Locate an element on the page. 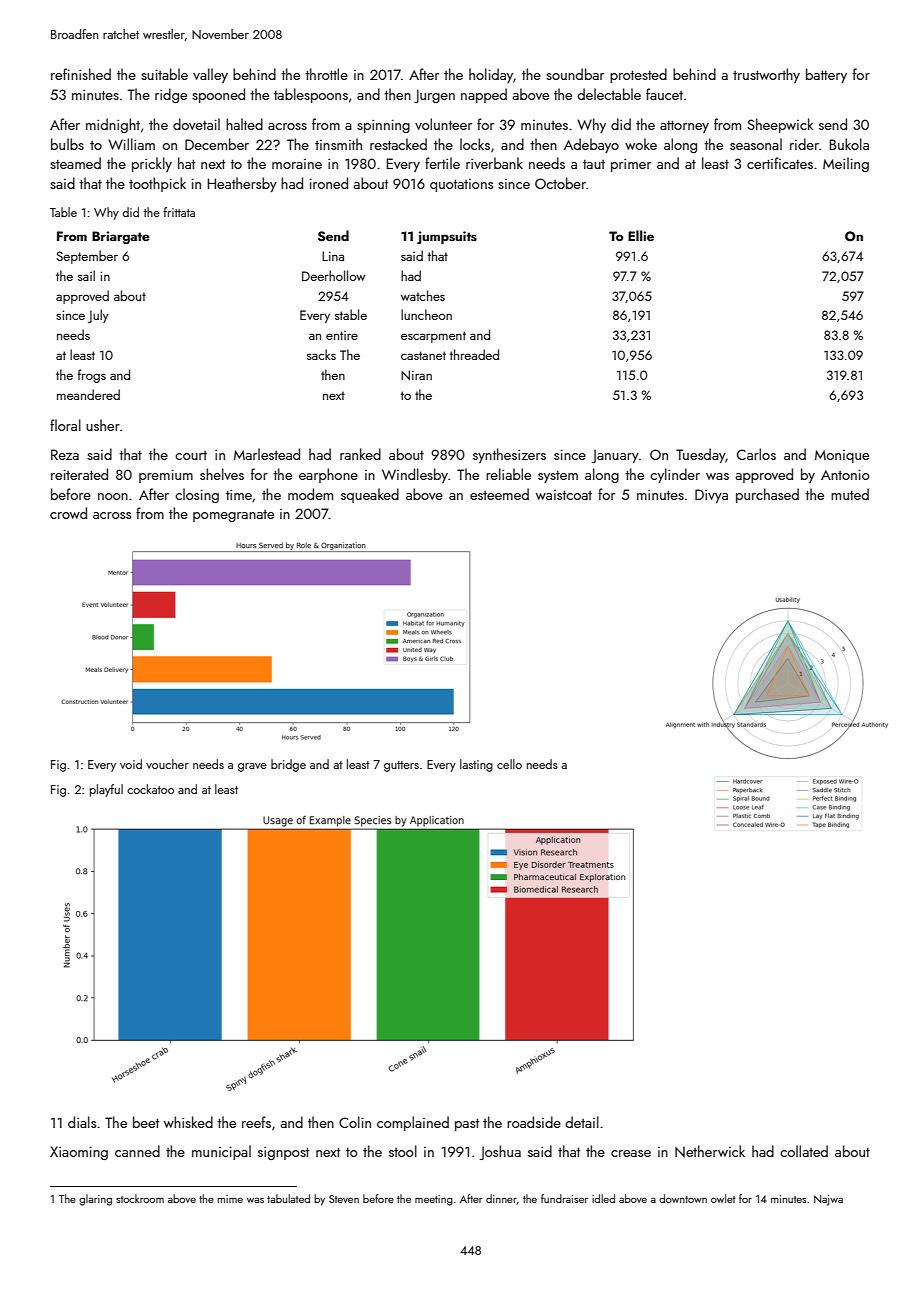 The width and height of the document is (920, 1307). whisked is located at coordinates (188, 1122).
